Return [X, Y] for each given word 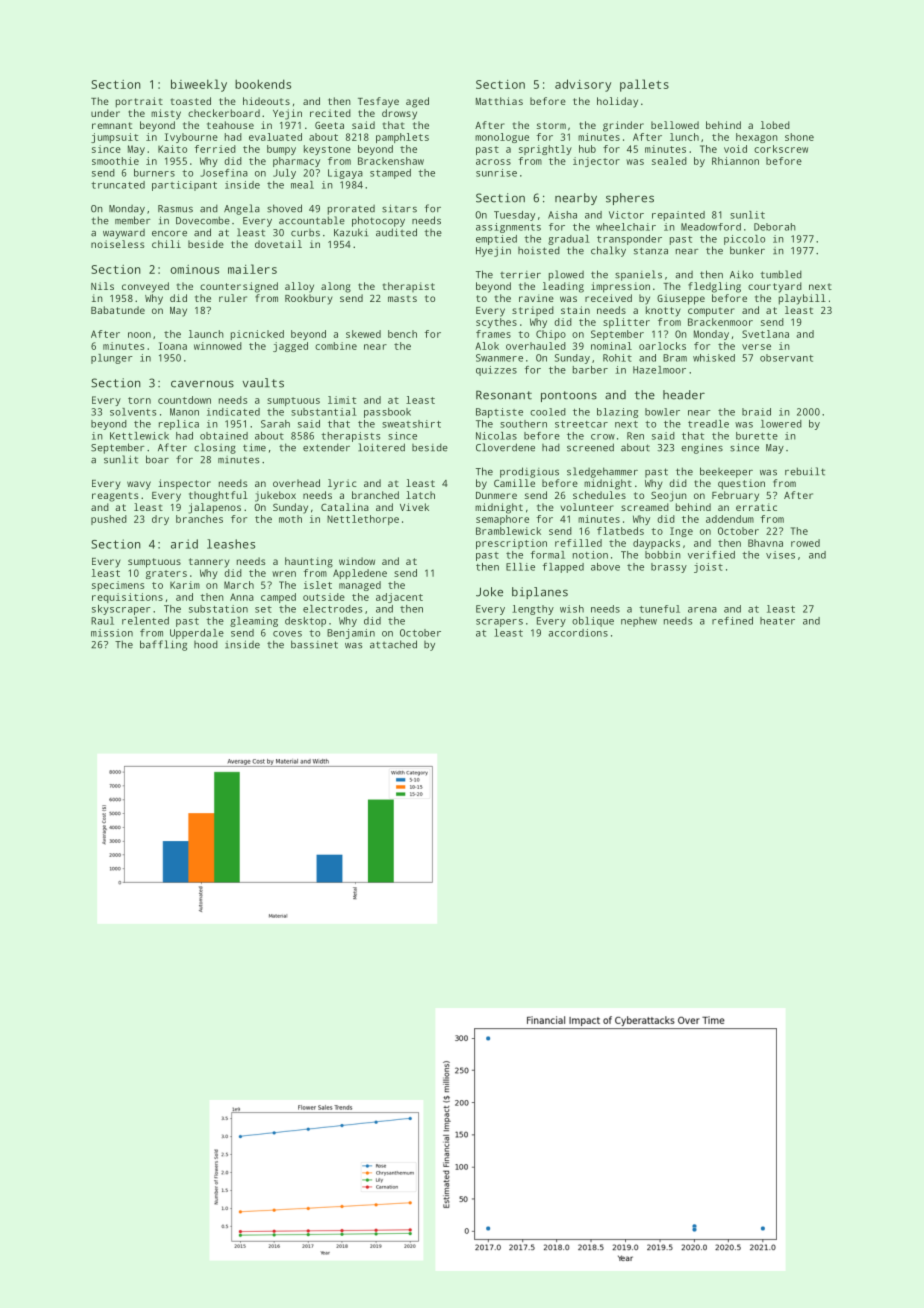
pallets [644, 85]
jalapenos [214, 508]
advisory [583, 85]
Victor [626, 215]
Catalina [345, 507]
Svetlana [765, 334]
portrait [139, 102]
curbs [305, 233]
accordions [578, 633]
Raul [102, 621]
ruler [233, 298]
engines [702, 448]
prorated [351, 210]
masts [402, 298]
